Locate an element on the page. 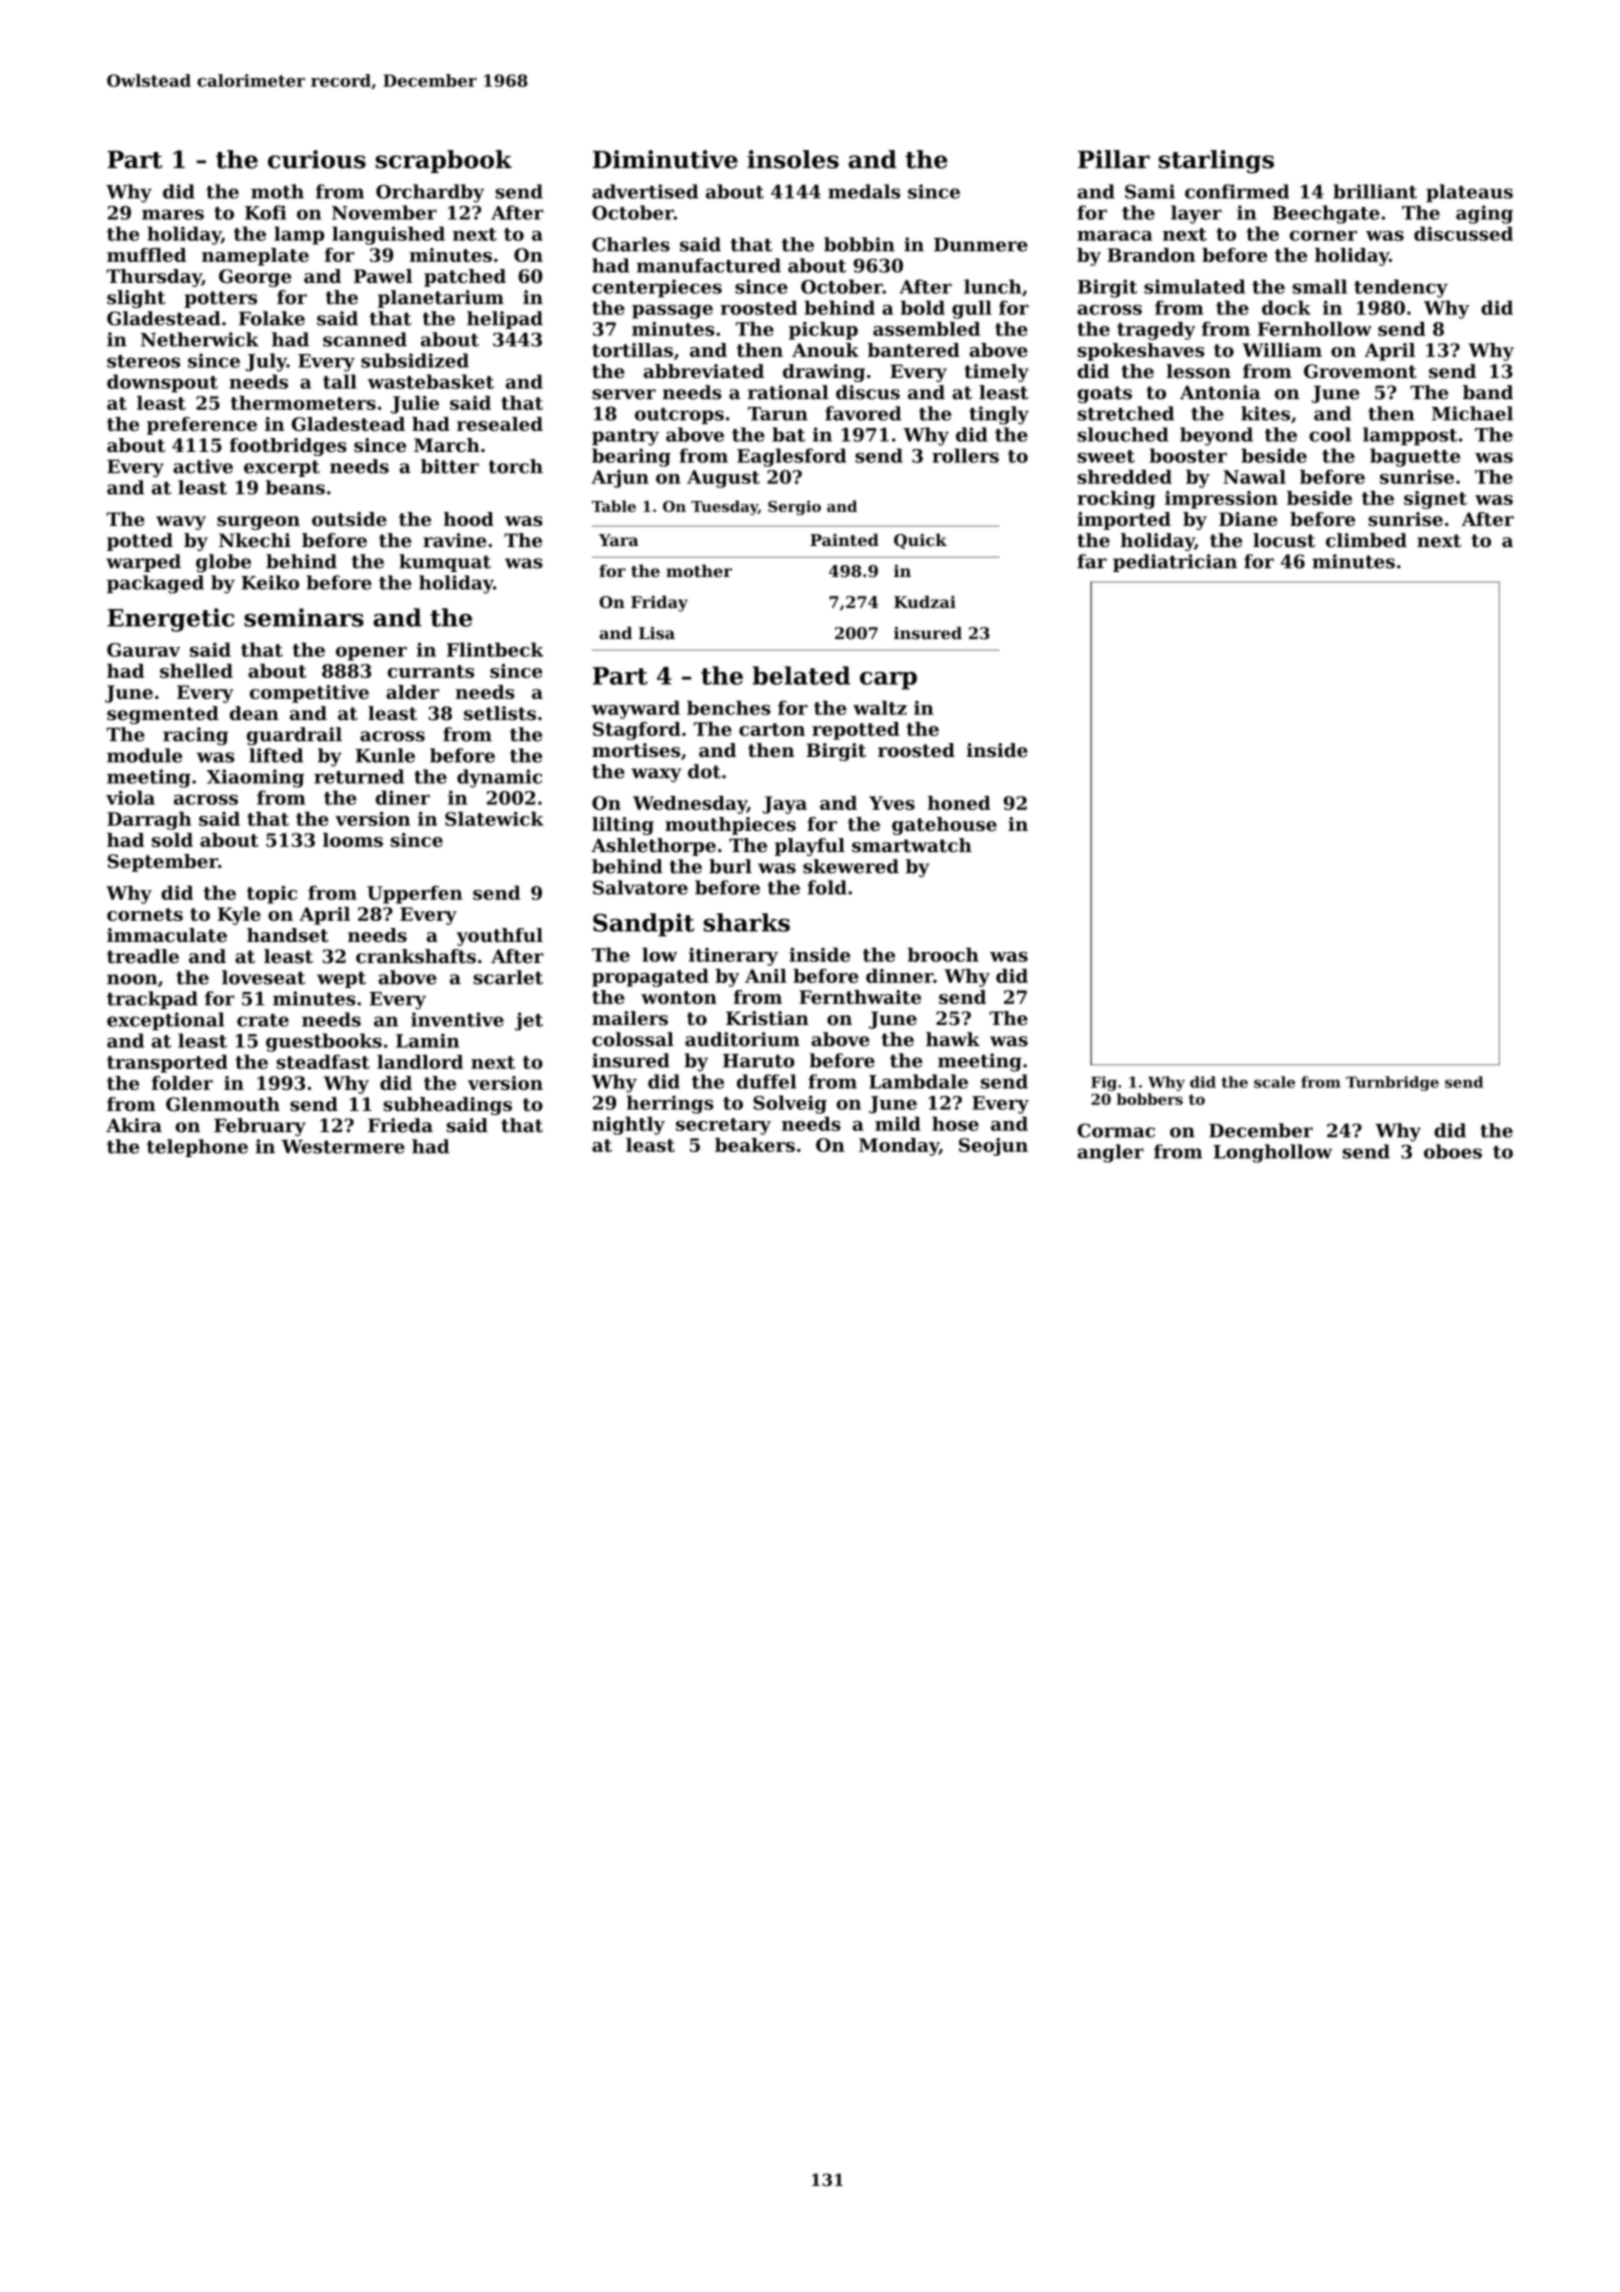  pantry is located at coordinates (625, 437).
